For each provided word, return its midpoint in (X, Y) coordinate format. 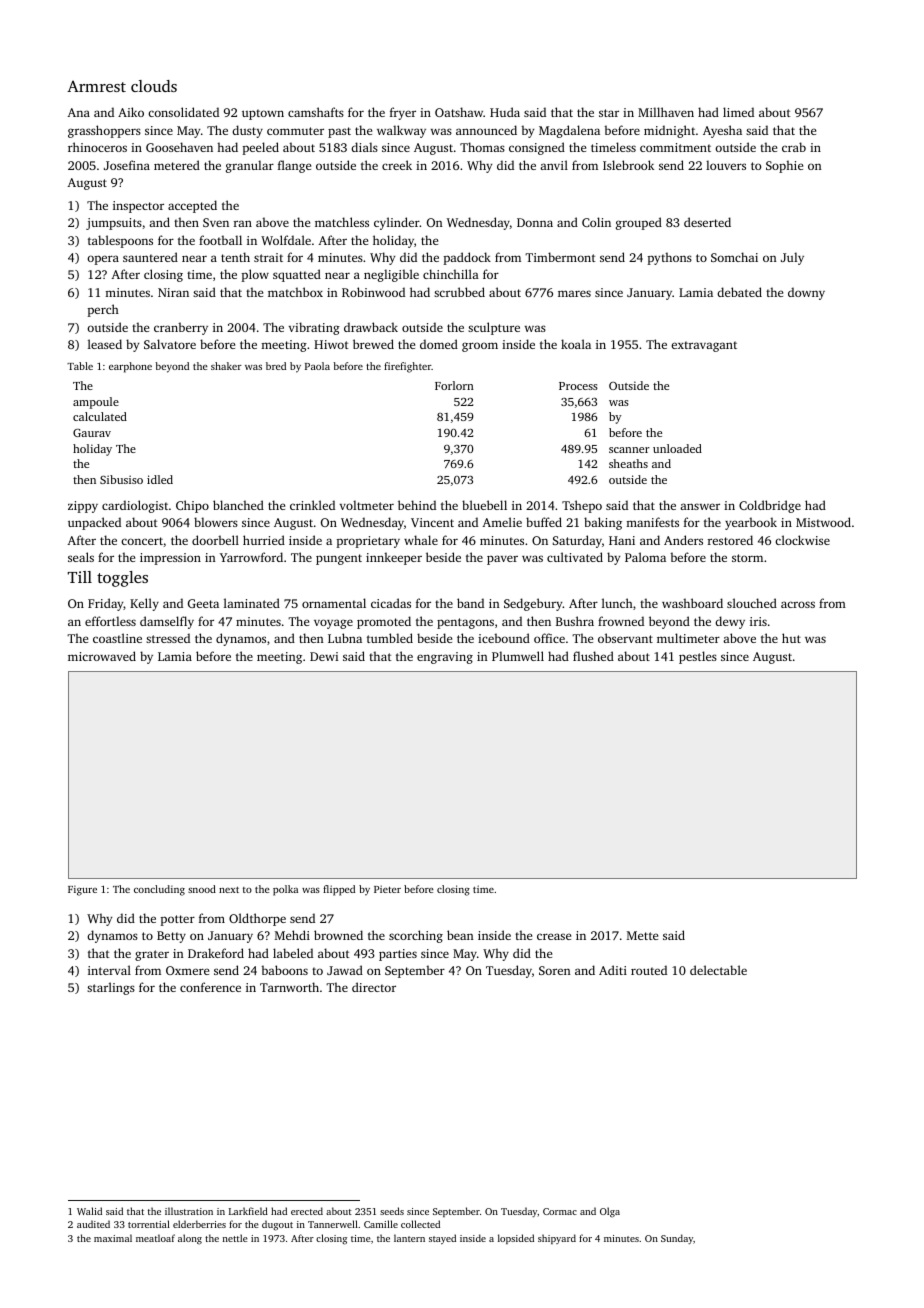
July (792, 258)
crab (794, 147)
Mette (642, 935)
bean (460, 935)
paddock (467, 258)
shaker (226, 366)
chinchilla (451, 274)
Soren (555, 970)
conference (210, 987)
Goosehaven (179, 147)
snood (202, 889)
